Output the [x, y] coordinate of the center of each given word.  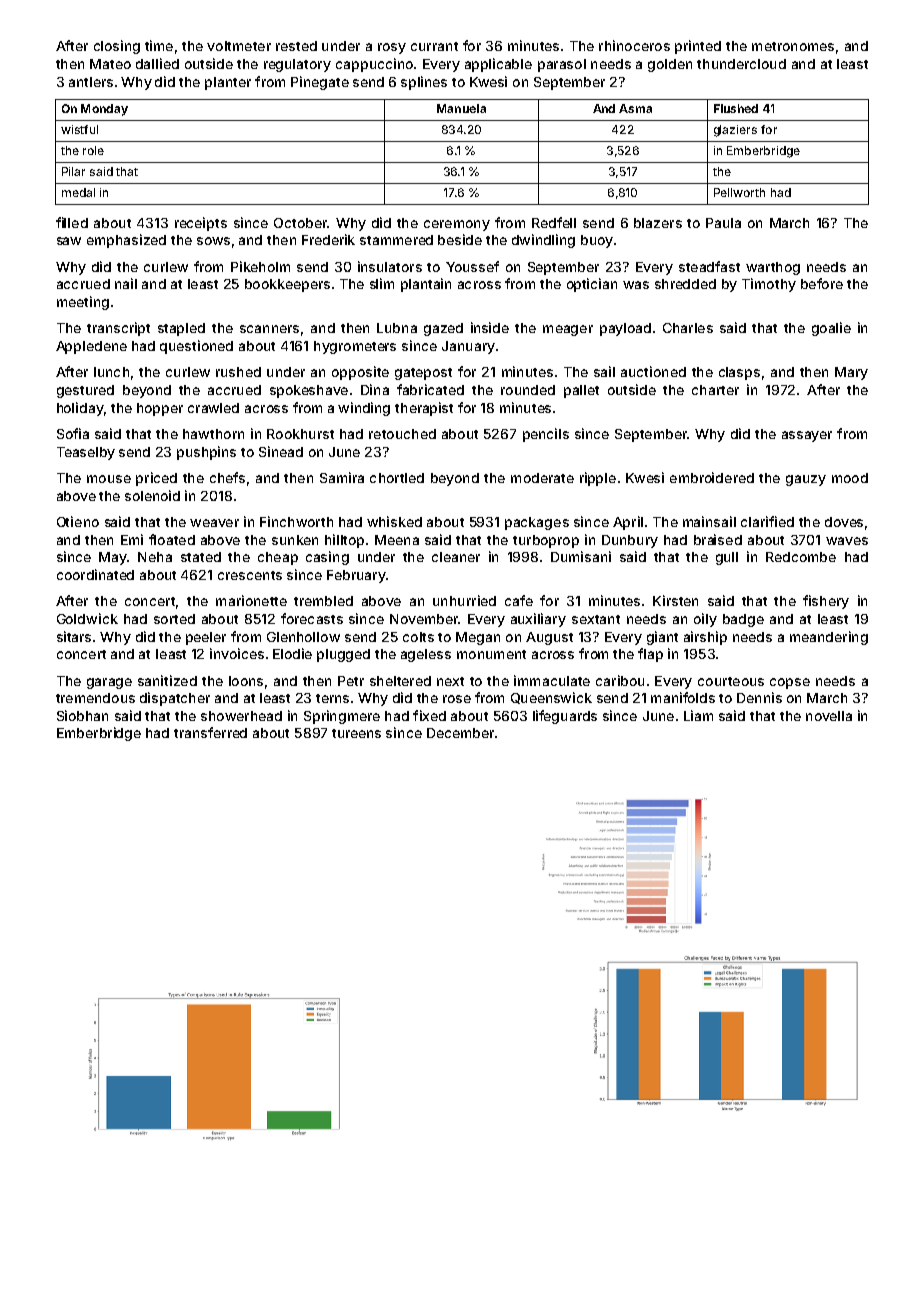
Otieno [78, 521]
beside [460, 239]
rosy [392, 48]
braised [718, 539]
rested [296, 46]
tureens [356, 733]
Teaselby [86, 453]
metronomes [793, 46]
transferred [210, 732]
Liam [698, 715]
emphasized [126, 241]
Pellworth [739, 192]
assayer [807, 436]
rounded [528, 390]
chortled [397, 478]
